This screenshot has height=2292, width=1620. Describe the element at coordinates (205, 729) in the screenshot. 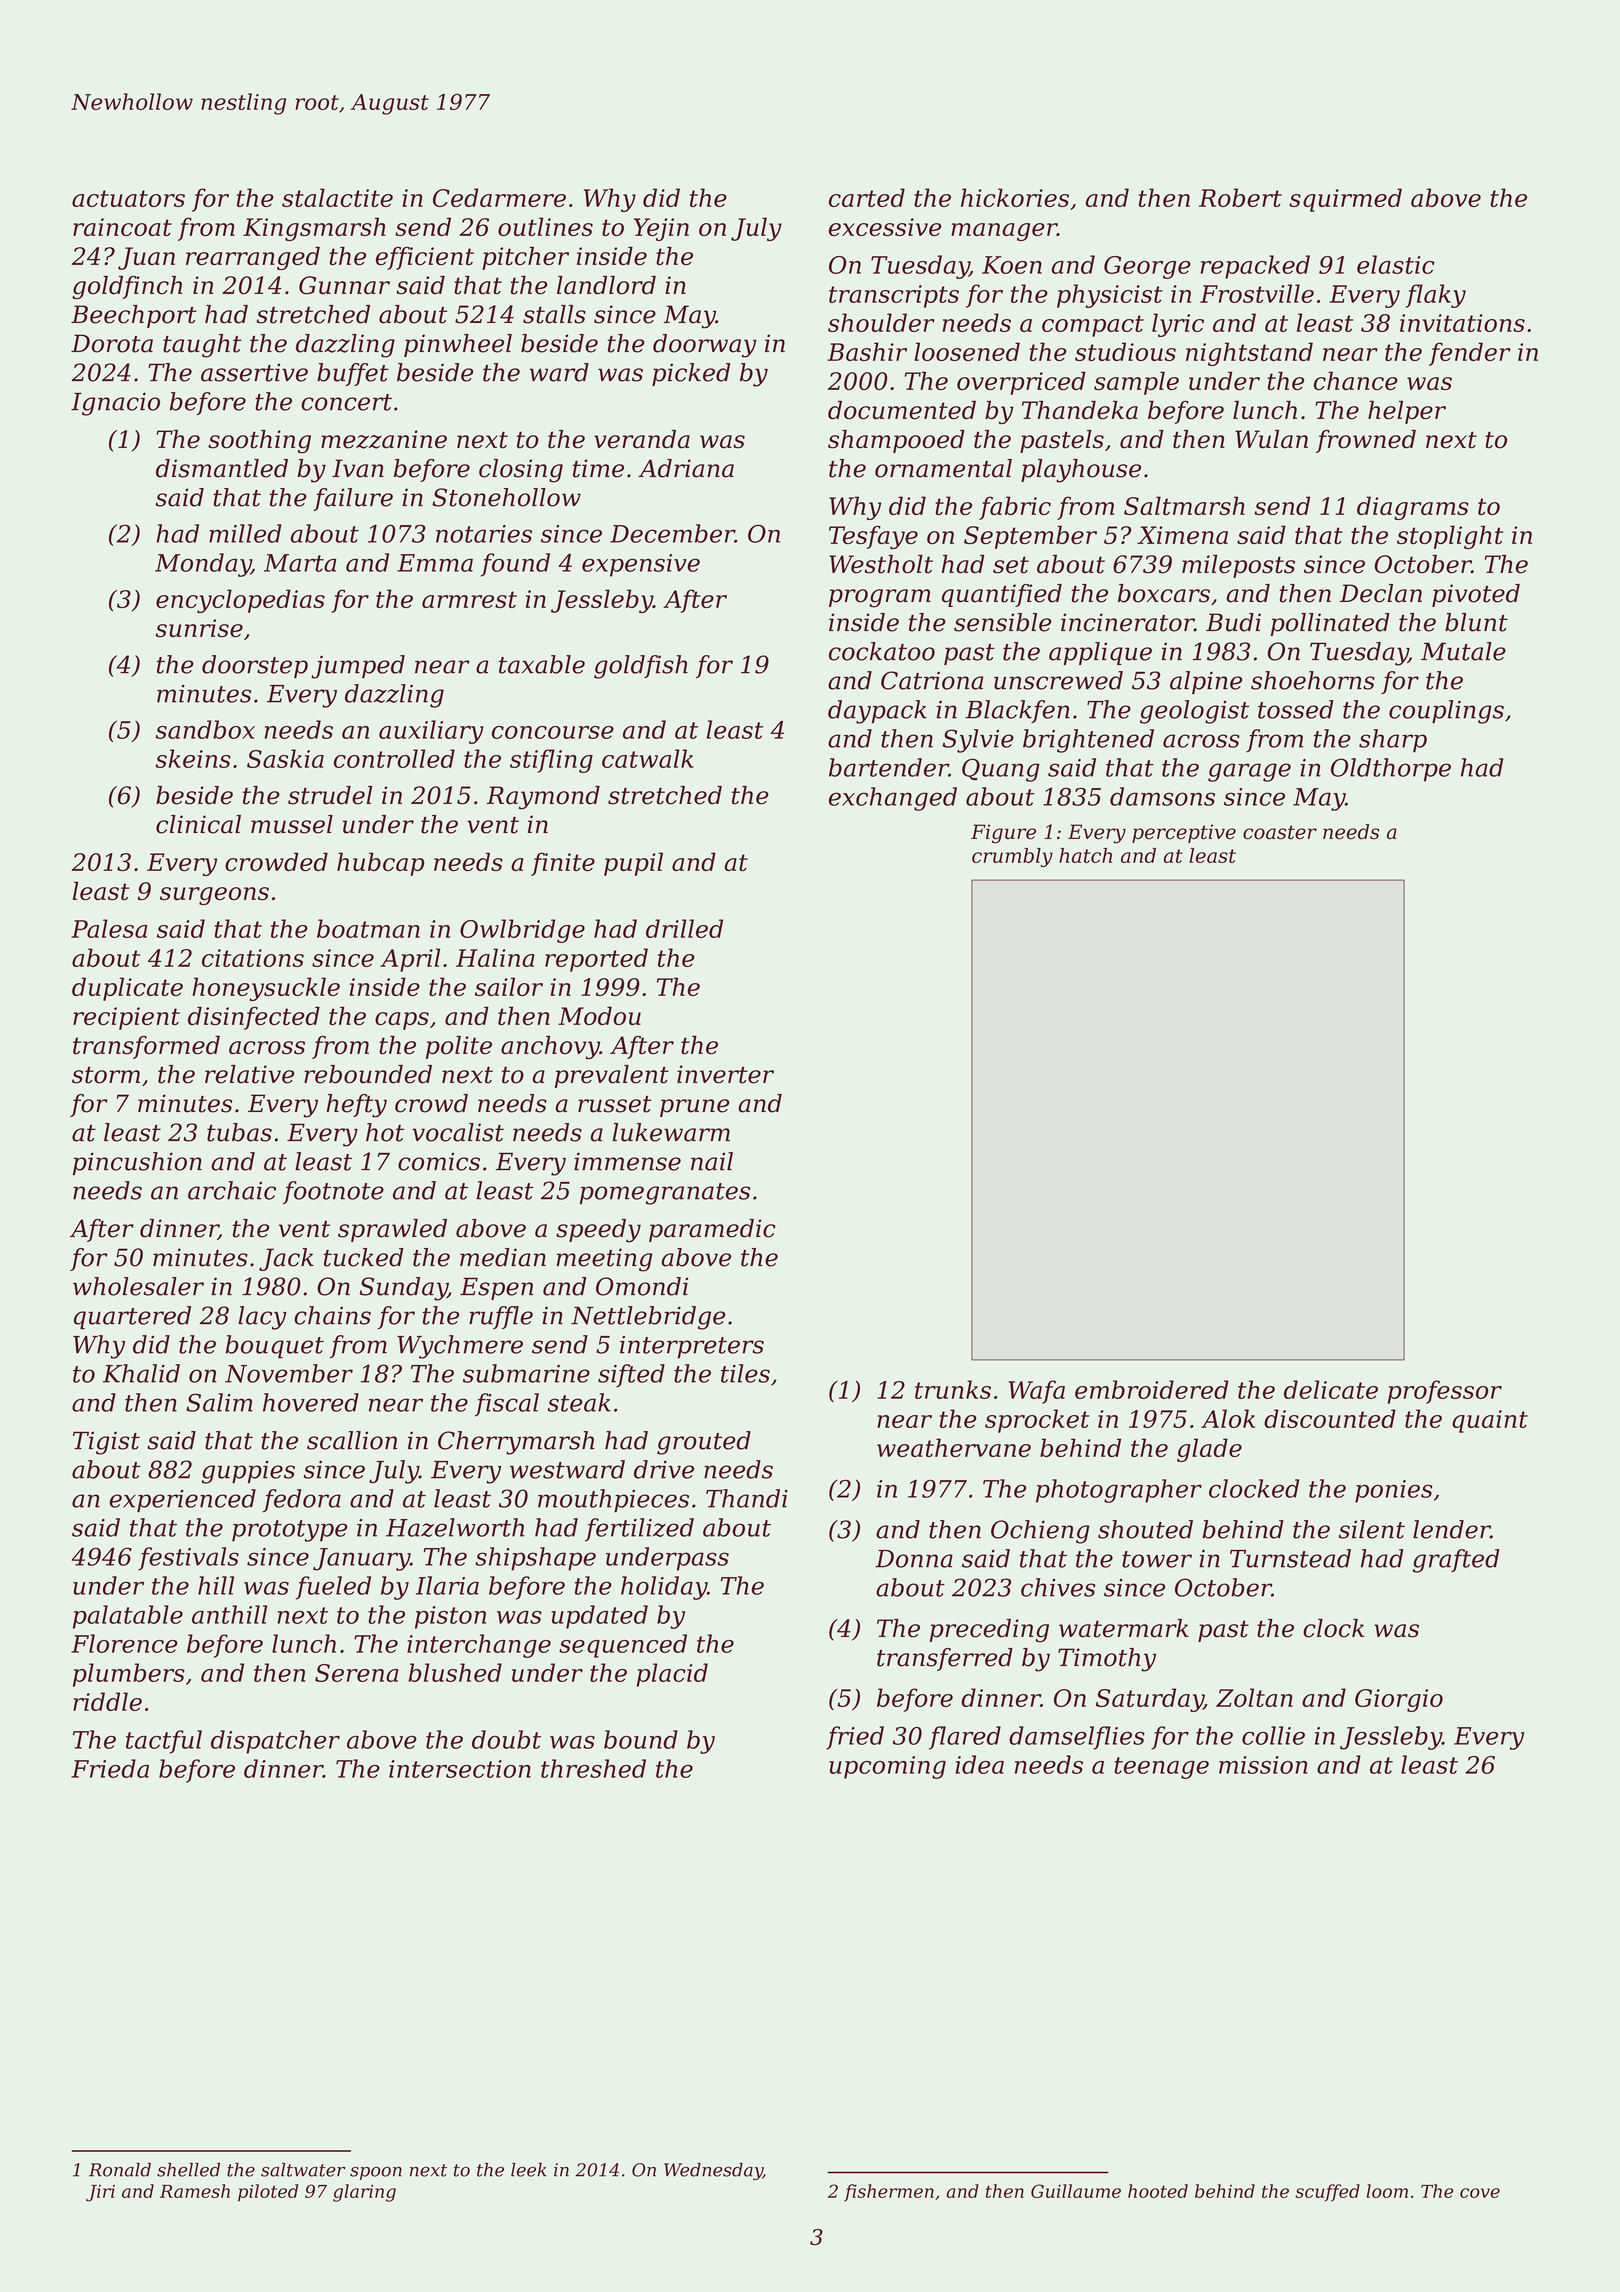

I see `sandbox` at that location.
